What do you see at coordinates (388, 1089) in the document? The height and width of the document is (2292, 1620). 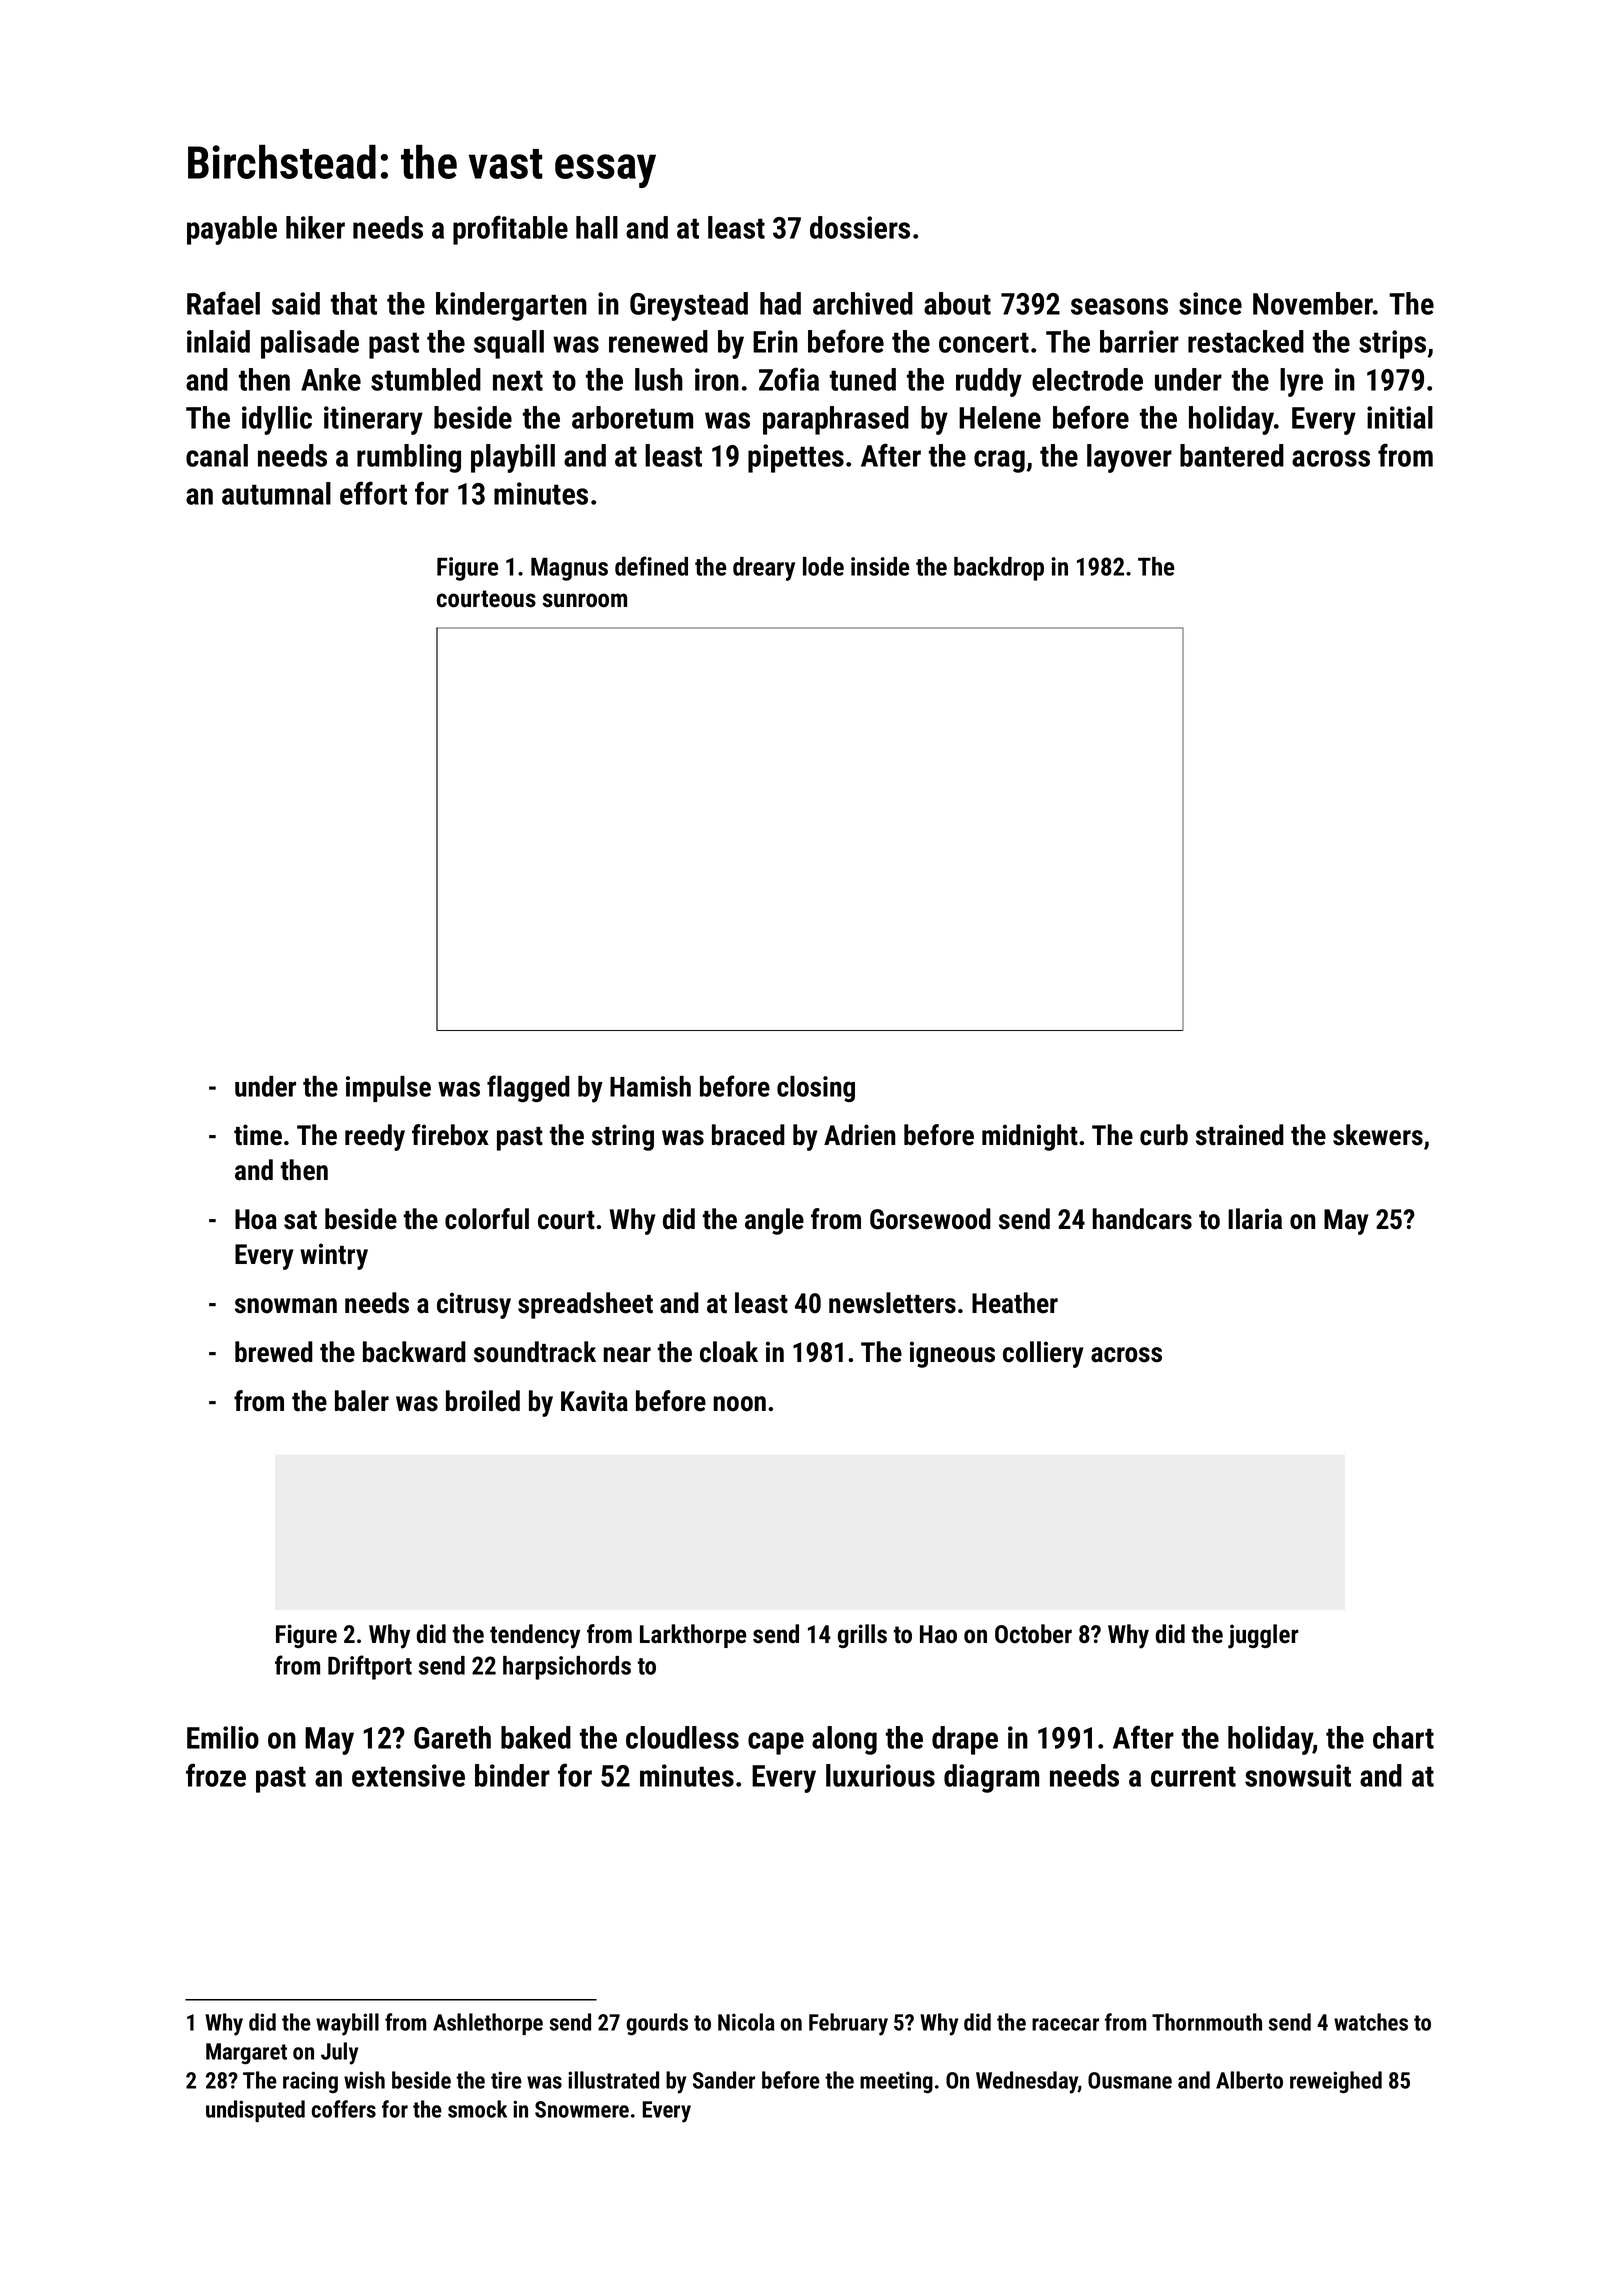 I see `impulse` at bounding box center [388, 1089].
